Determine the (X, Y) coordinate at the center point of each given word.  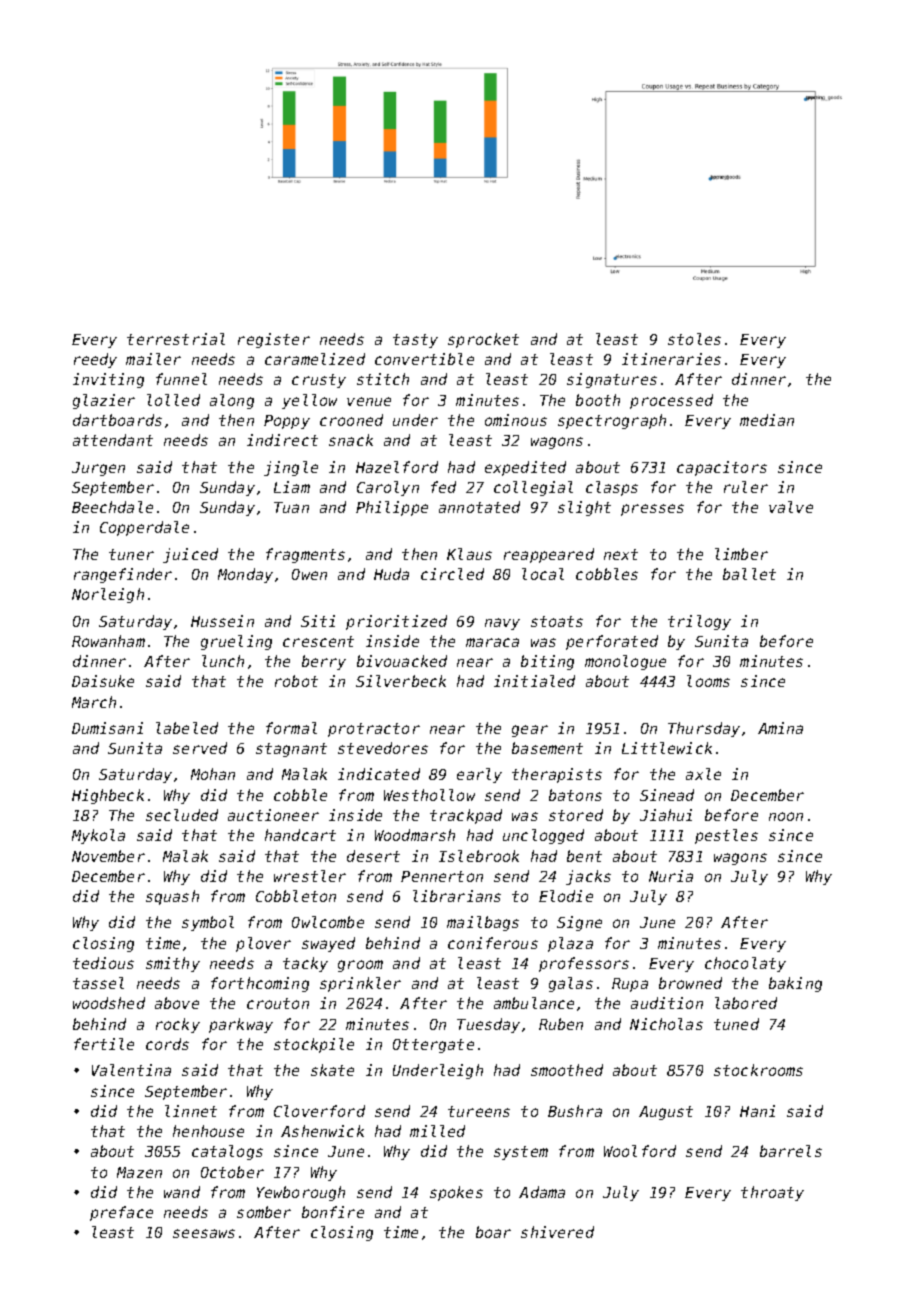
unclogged (543, 836)
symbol (208, 923)
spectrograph (612, 421)
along (232, 401)
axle (703, 774)
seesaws (204, 1233)
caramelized (315, 359)
